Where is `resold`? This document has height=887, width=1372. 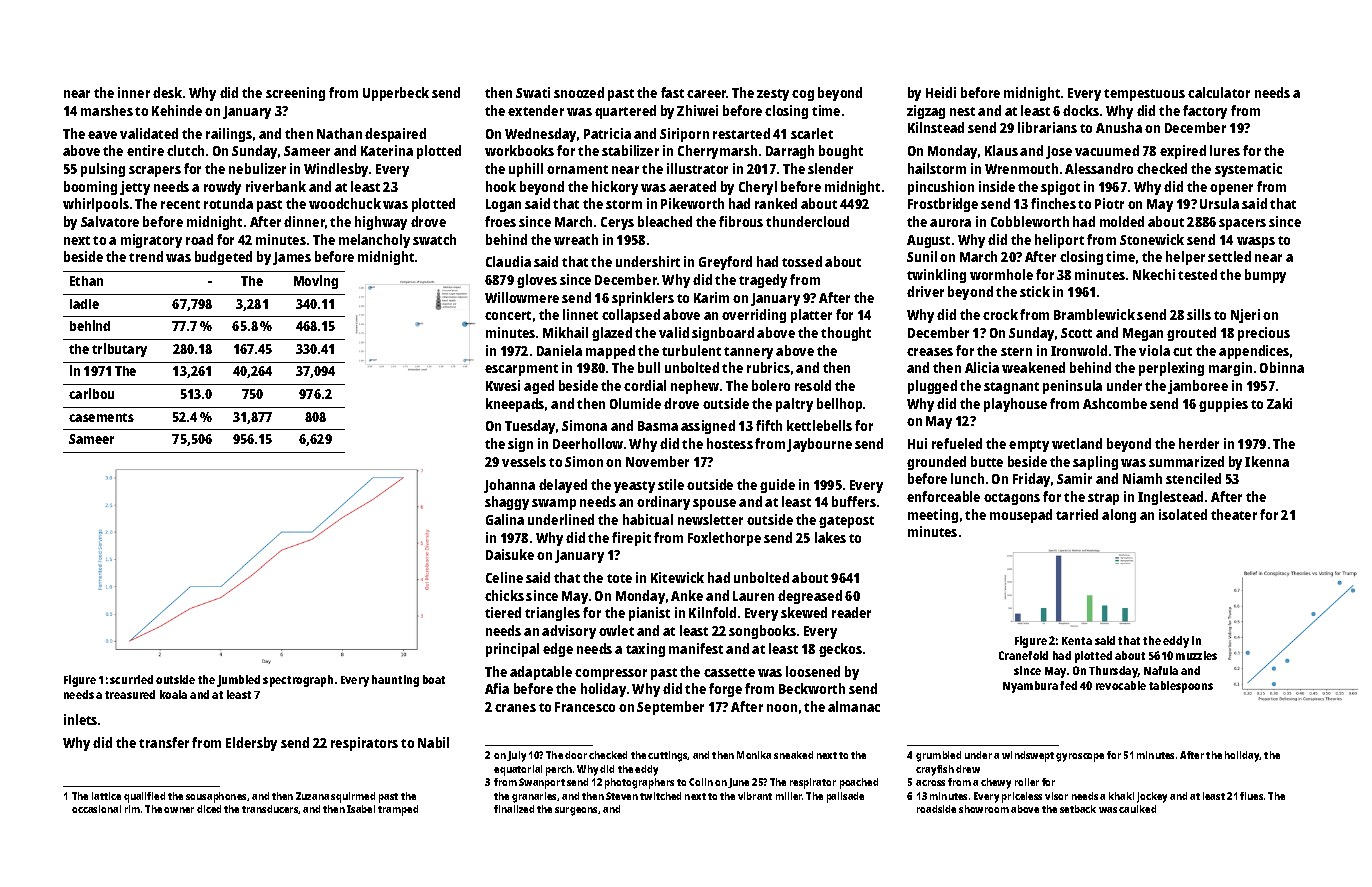 resold is located at coordinates (813, 385).
